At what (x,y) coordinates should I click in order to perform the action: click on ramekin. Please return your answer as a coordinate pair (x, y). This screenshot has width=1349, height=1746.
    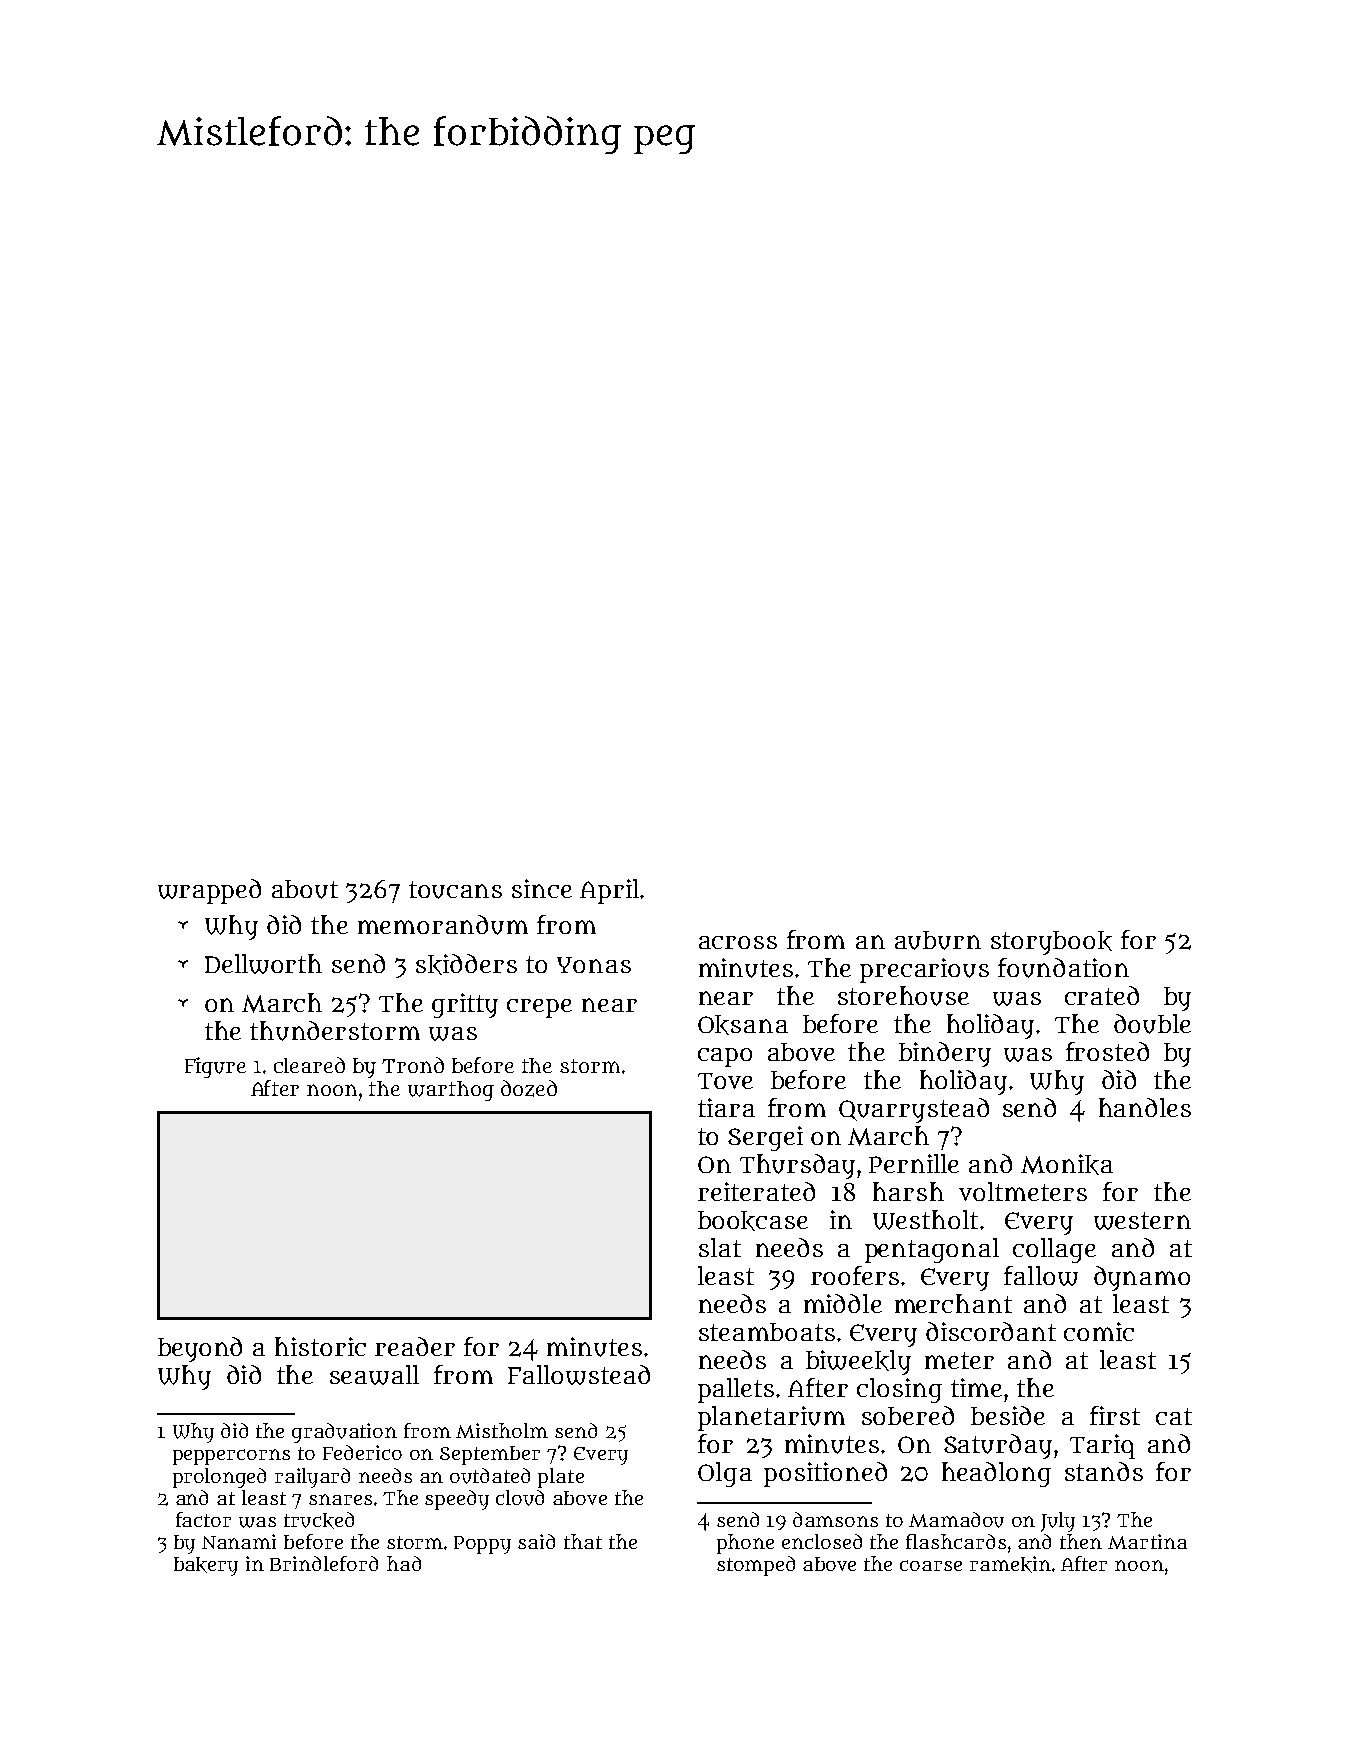
    Looking at the image, I should click on (1010, 1564).
